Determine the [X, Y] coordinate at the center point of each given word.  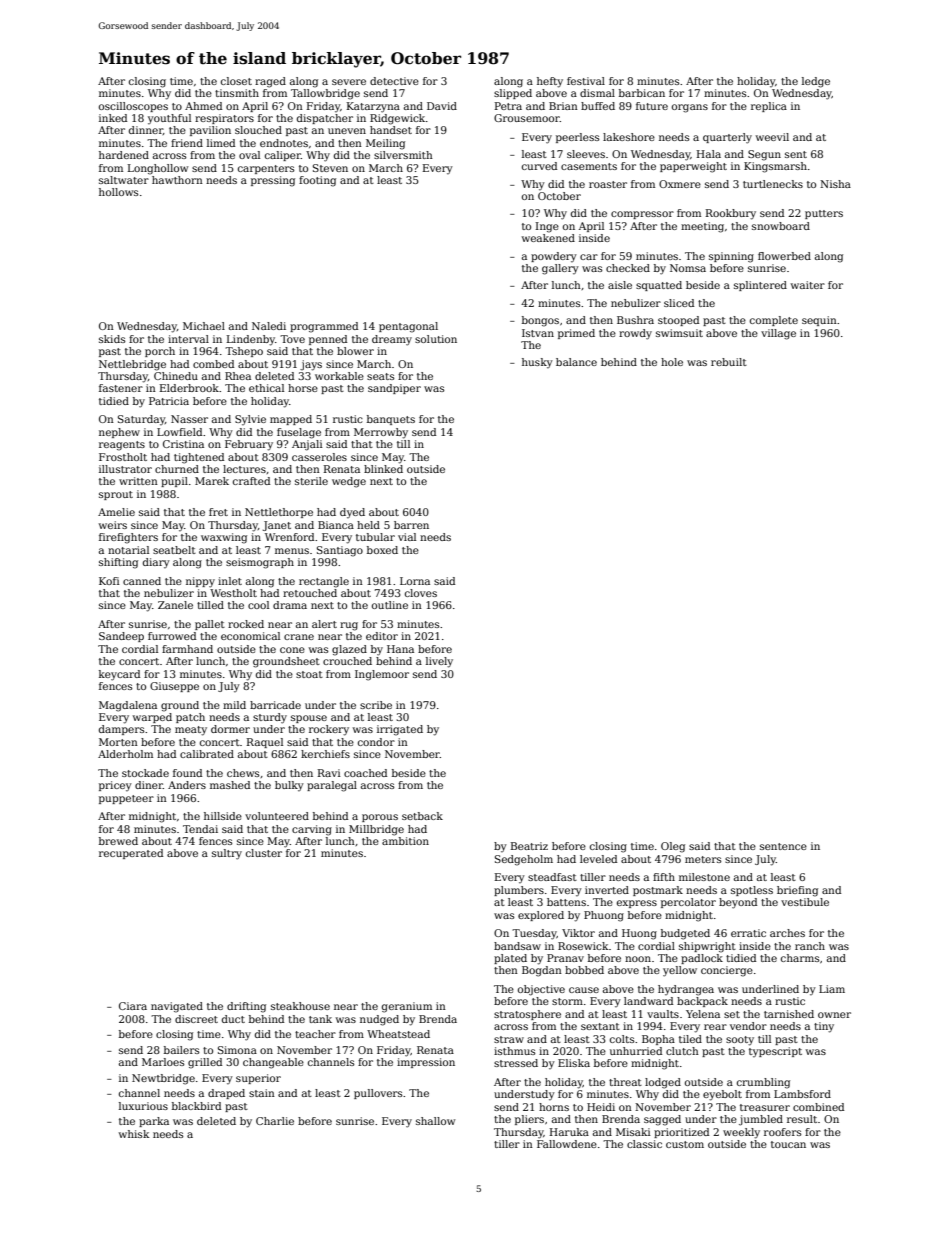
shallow [435, 1121]
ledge [816, 82]
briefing [797, 891]
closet [236, 81]
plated [510, 959]
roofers [782, 1132]
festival [586, 81]
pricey [115, 786]
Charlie [275, 1121]
